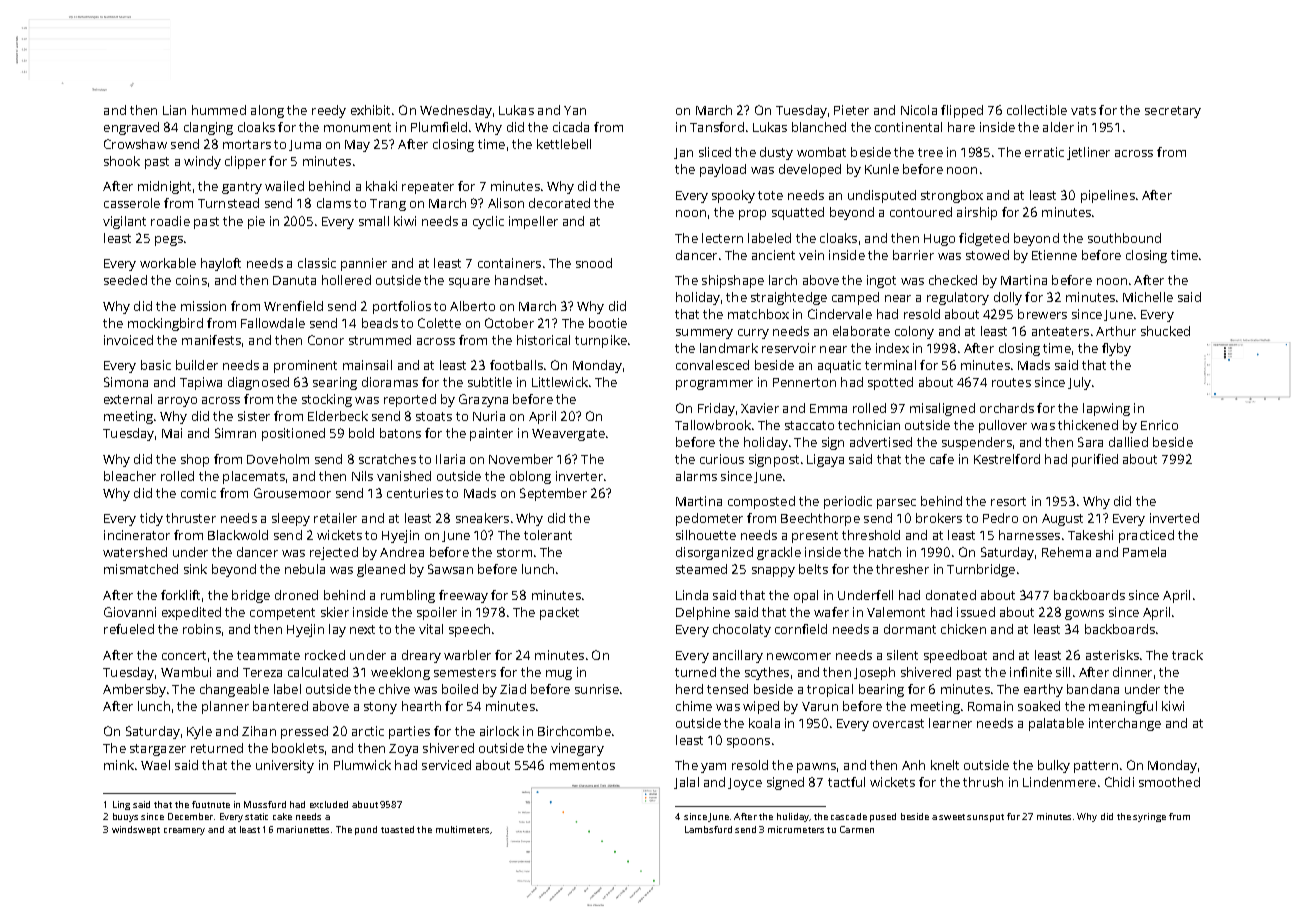  Describe the element at coordinates (1173, 112) in the screenshot. I see `secretary` at that location.
